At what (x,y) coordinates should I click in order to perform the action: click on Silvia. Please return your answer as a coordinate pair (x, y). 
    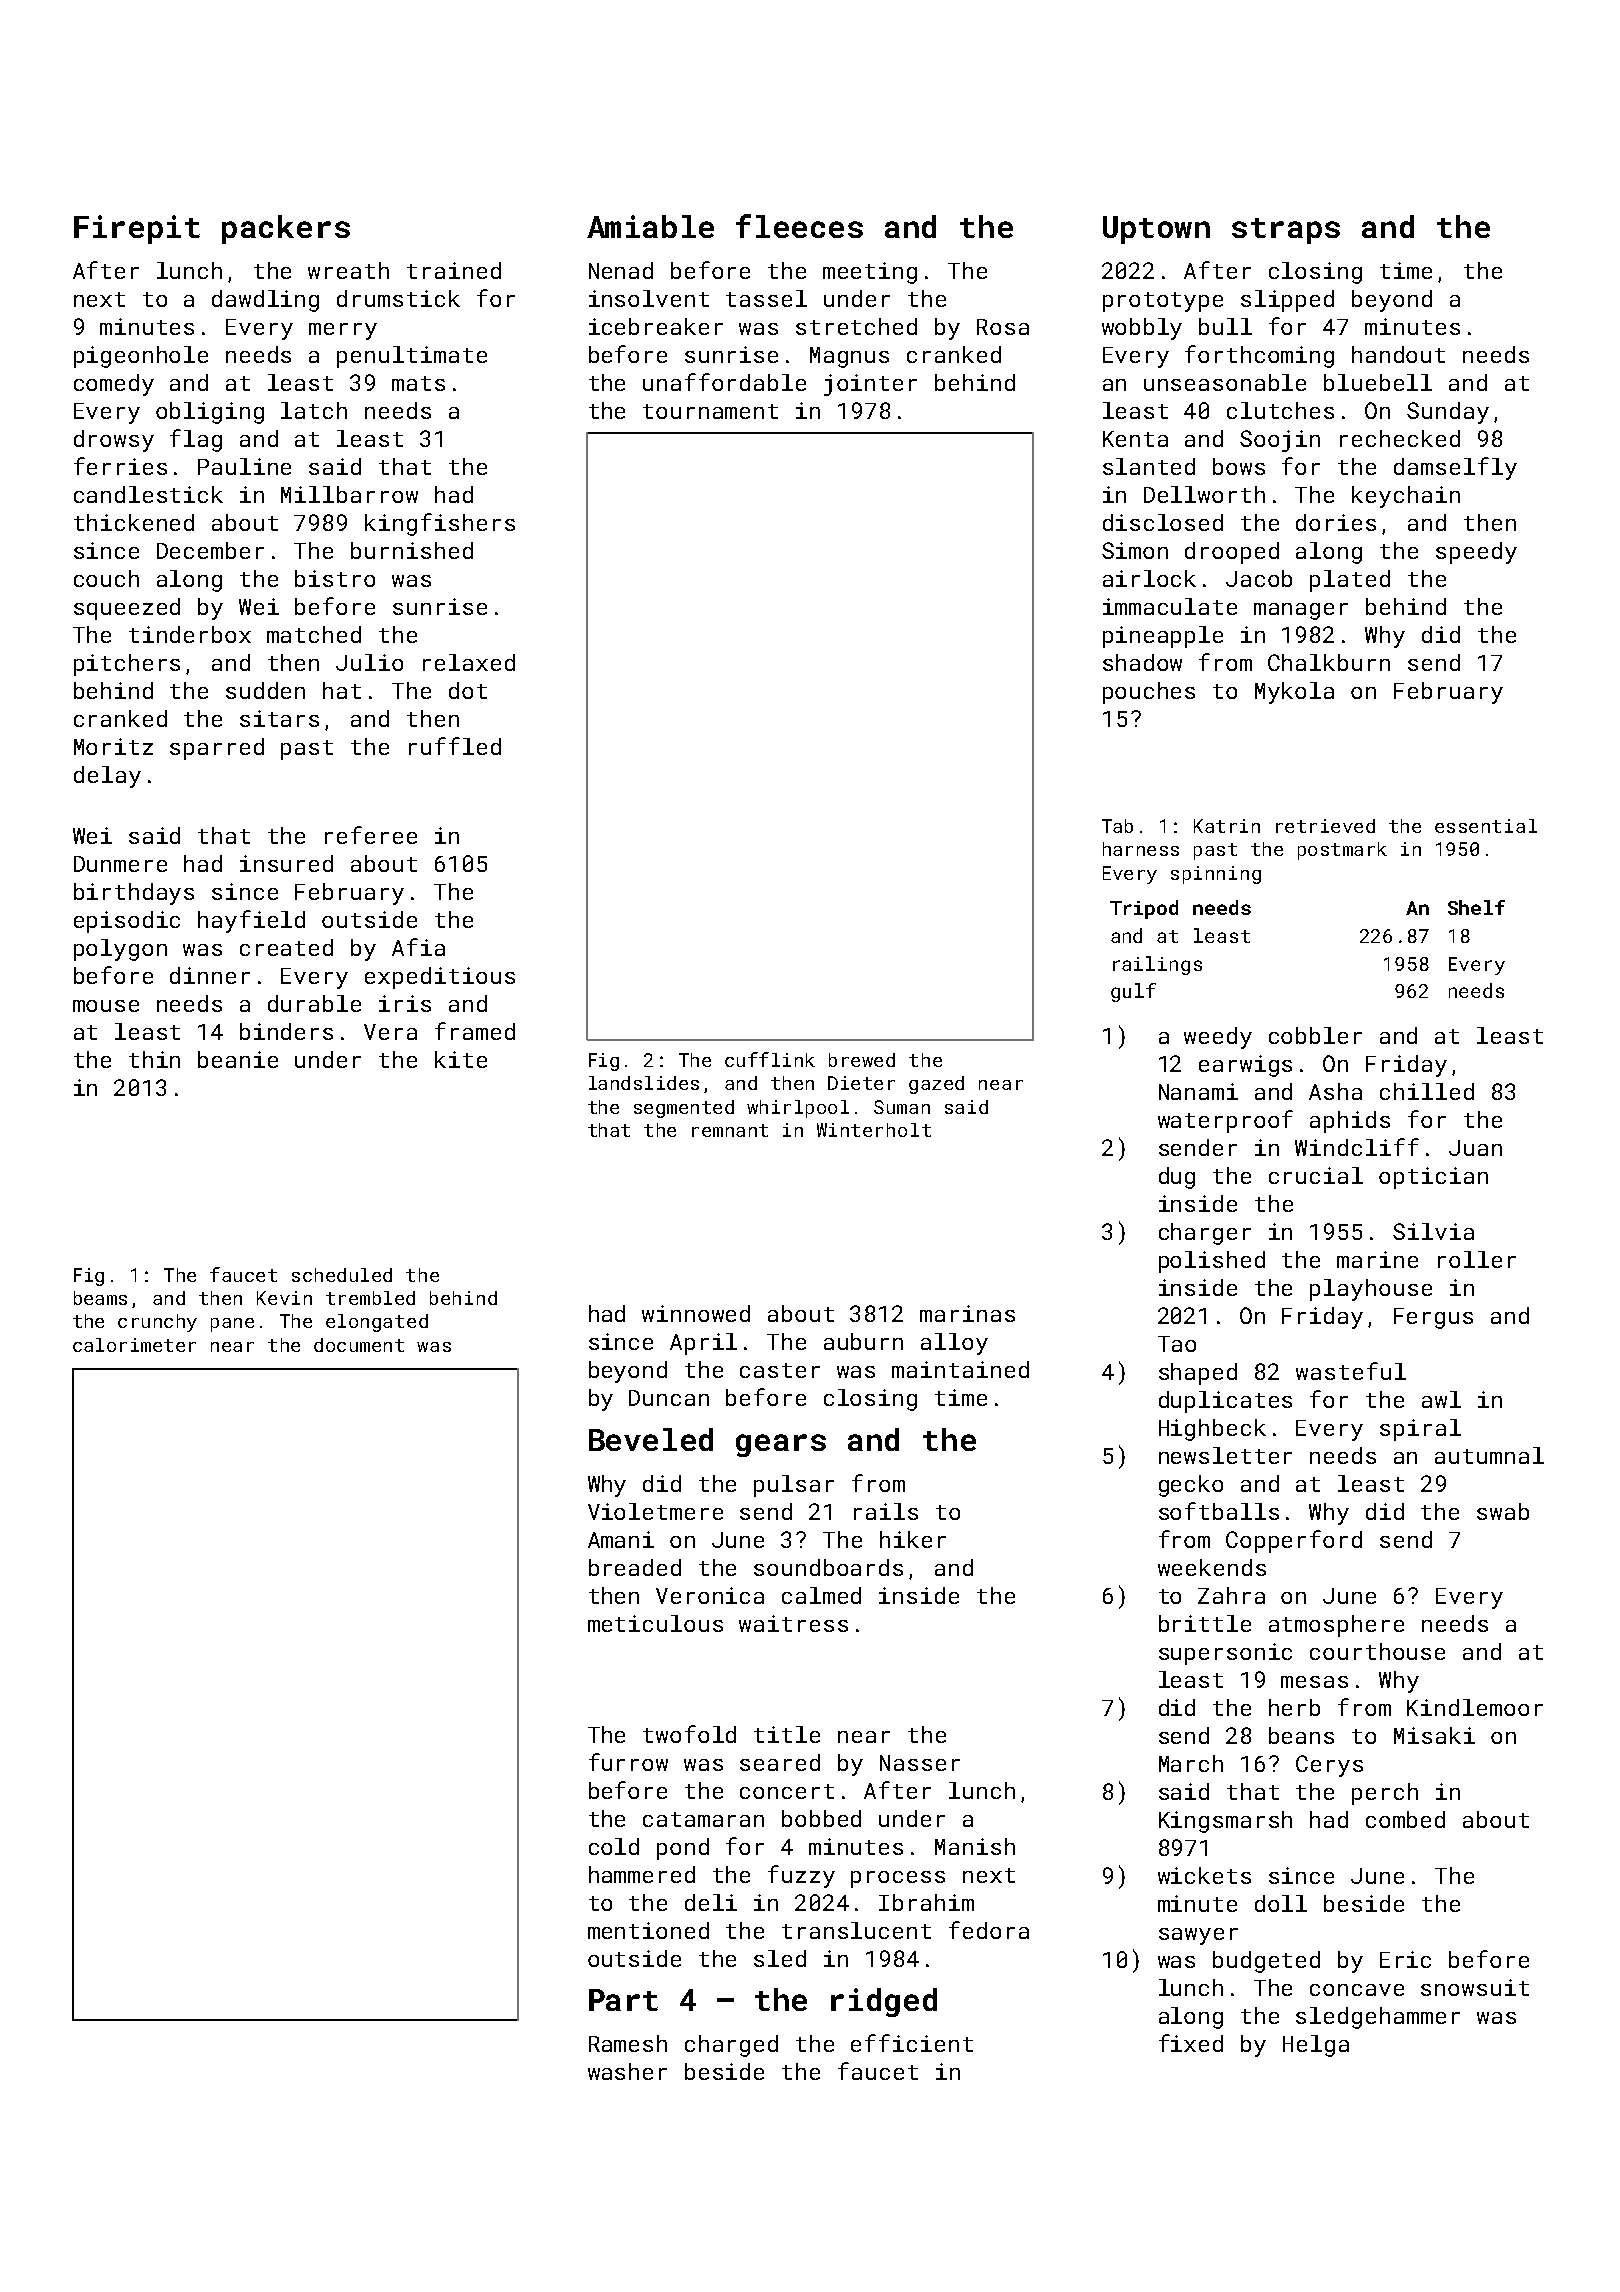
    Looking at the image, I should click on (1433, 1231).
